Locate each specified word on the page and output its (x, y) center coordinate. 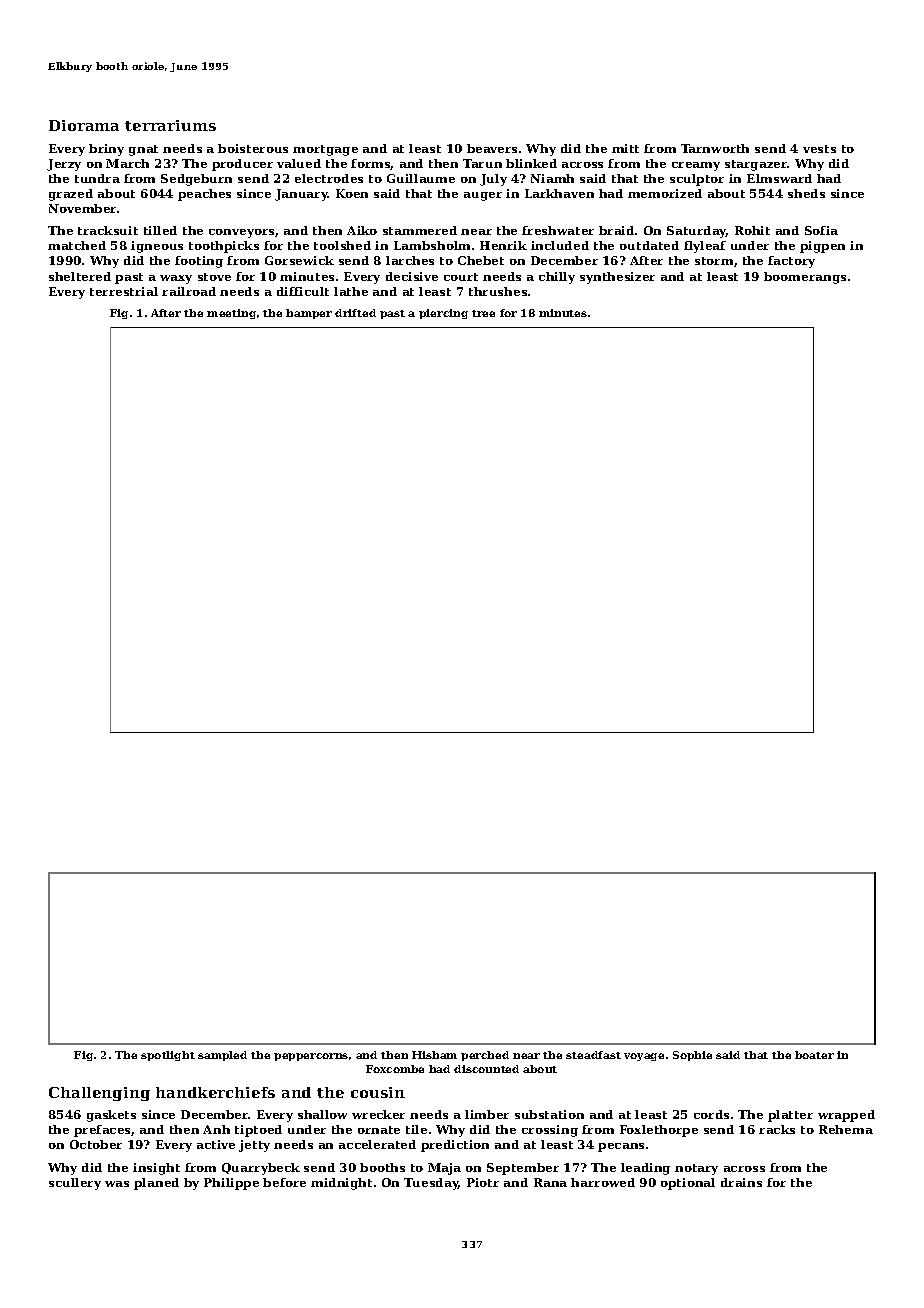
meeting (231, 314)
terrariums (170, 125)
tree (483, 313)
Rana (550, 1182)
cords (711, 1114)
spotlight (168, 1056)
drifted (355, 313)
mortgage (325, 150)
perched (485, 1056)
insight (156, 1169)
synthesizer (617, 278)
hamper (309, 314)
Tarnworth (715, 148)
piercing (443, 314)
